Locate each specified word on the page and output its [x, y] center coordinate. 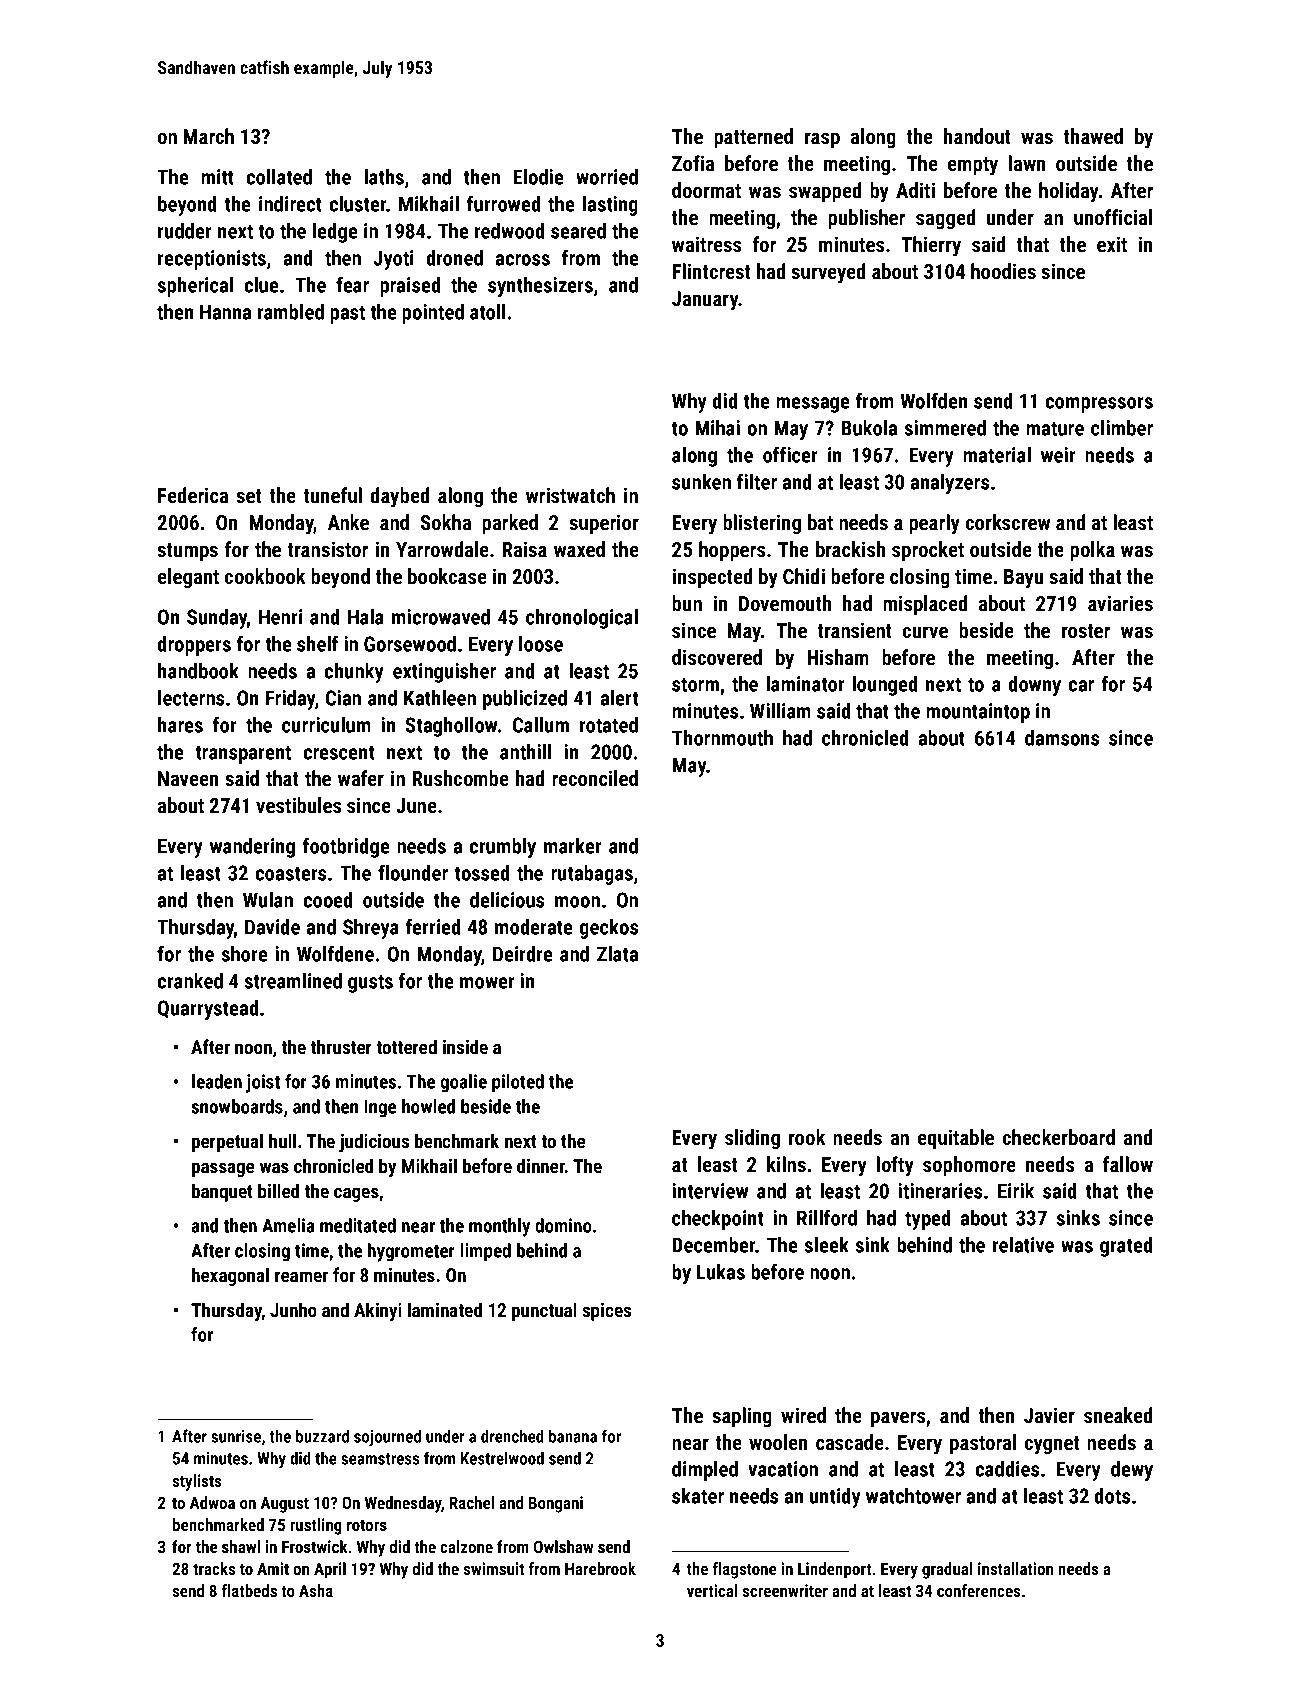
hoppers [732, 551]
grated [1126, 1247]
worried [607, 177]
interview [710, 1191]
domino [563, 1225]
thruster [341, 1046]
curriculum [326, 725]
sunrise [236, 1436]
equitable [956, 1139]
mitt [217, 177]
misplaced [925, 605]
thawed [1093, 136]
